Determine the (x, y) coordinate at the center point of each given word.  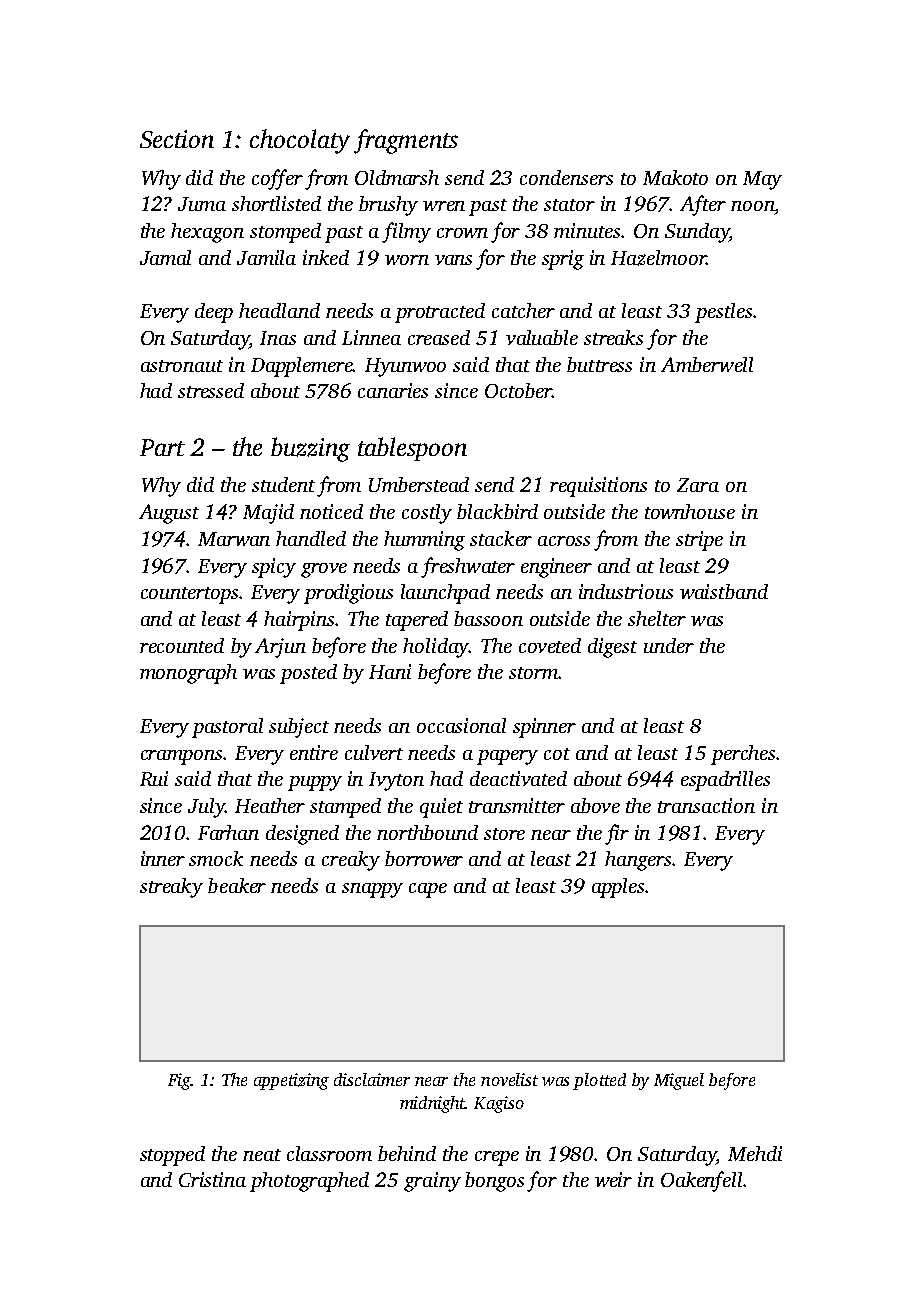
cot (557, 754)
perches (743, 755)
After (703, 205)
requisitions (598, 487)
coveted (550, 645)
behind (407, 1153)
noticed (331, 511)
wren (444, 206)
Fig (179, 1081)
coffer (277, 179)
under (669, 645)
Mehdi (755, 1153)
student (283, 484)
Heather (270, 805)
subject (299, 728)
